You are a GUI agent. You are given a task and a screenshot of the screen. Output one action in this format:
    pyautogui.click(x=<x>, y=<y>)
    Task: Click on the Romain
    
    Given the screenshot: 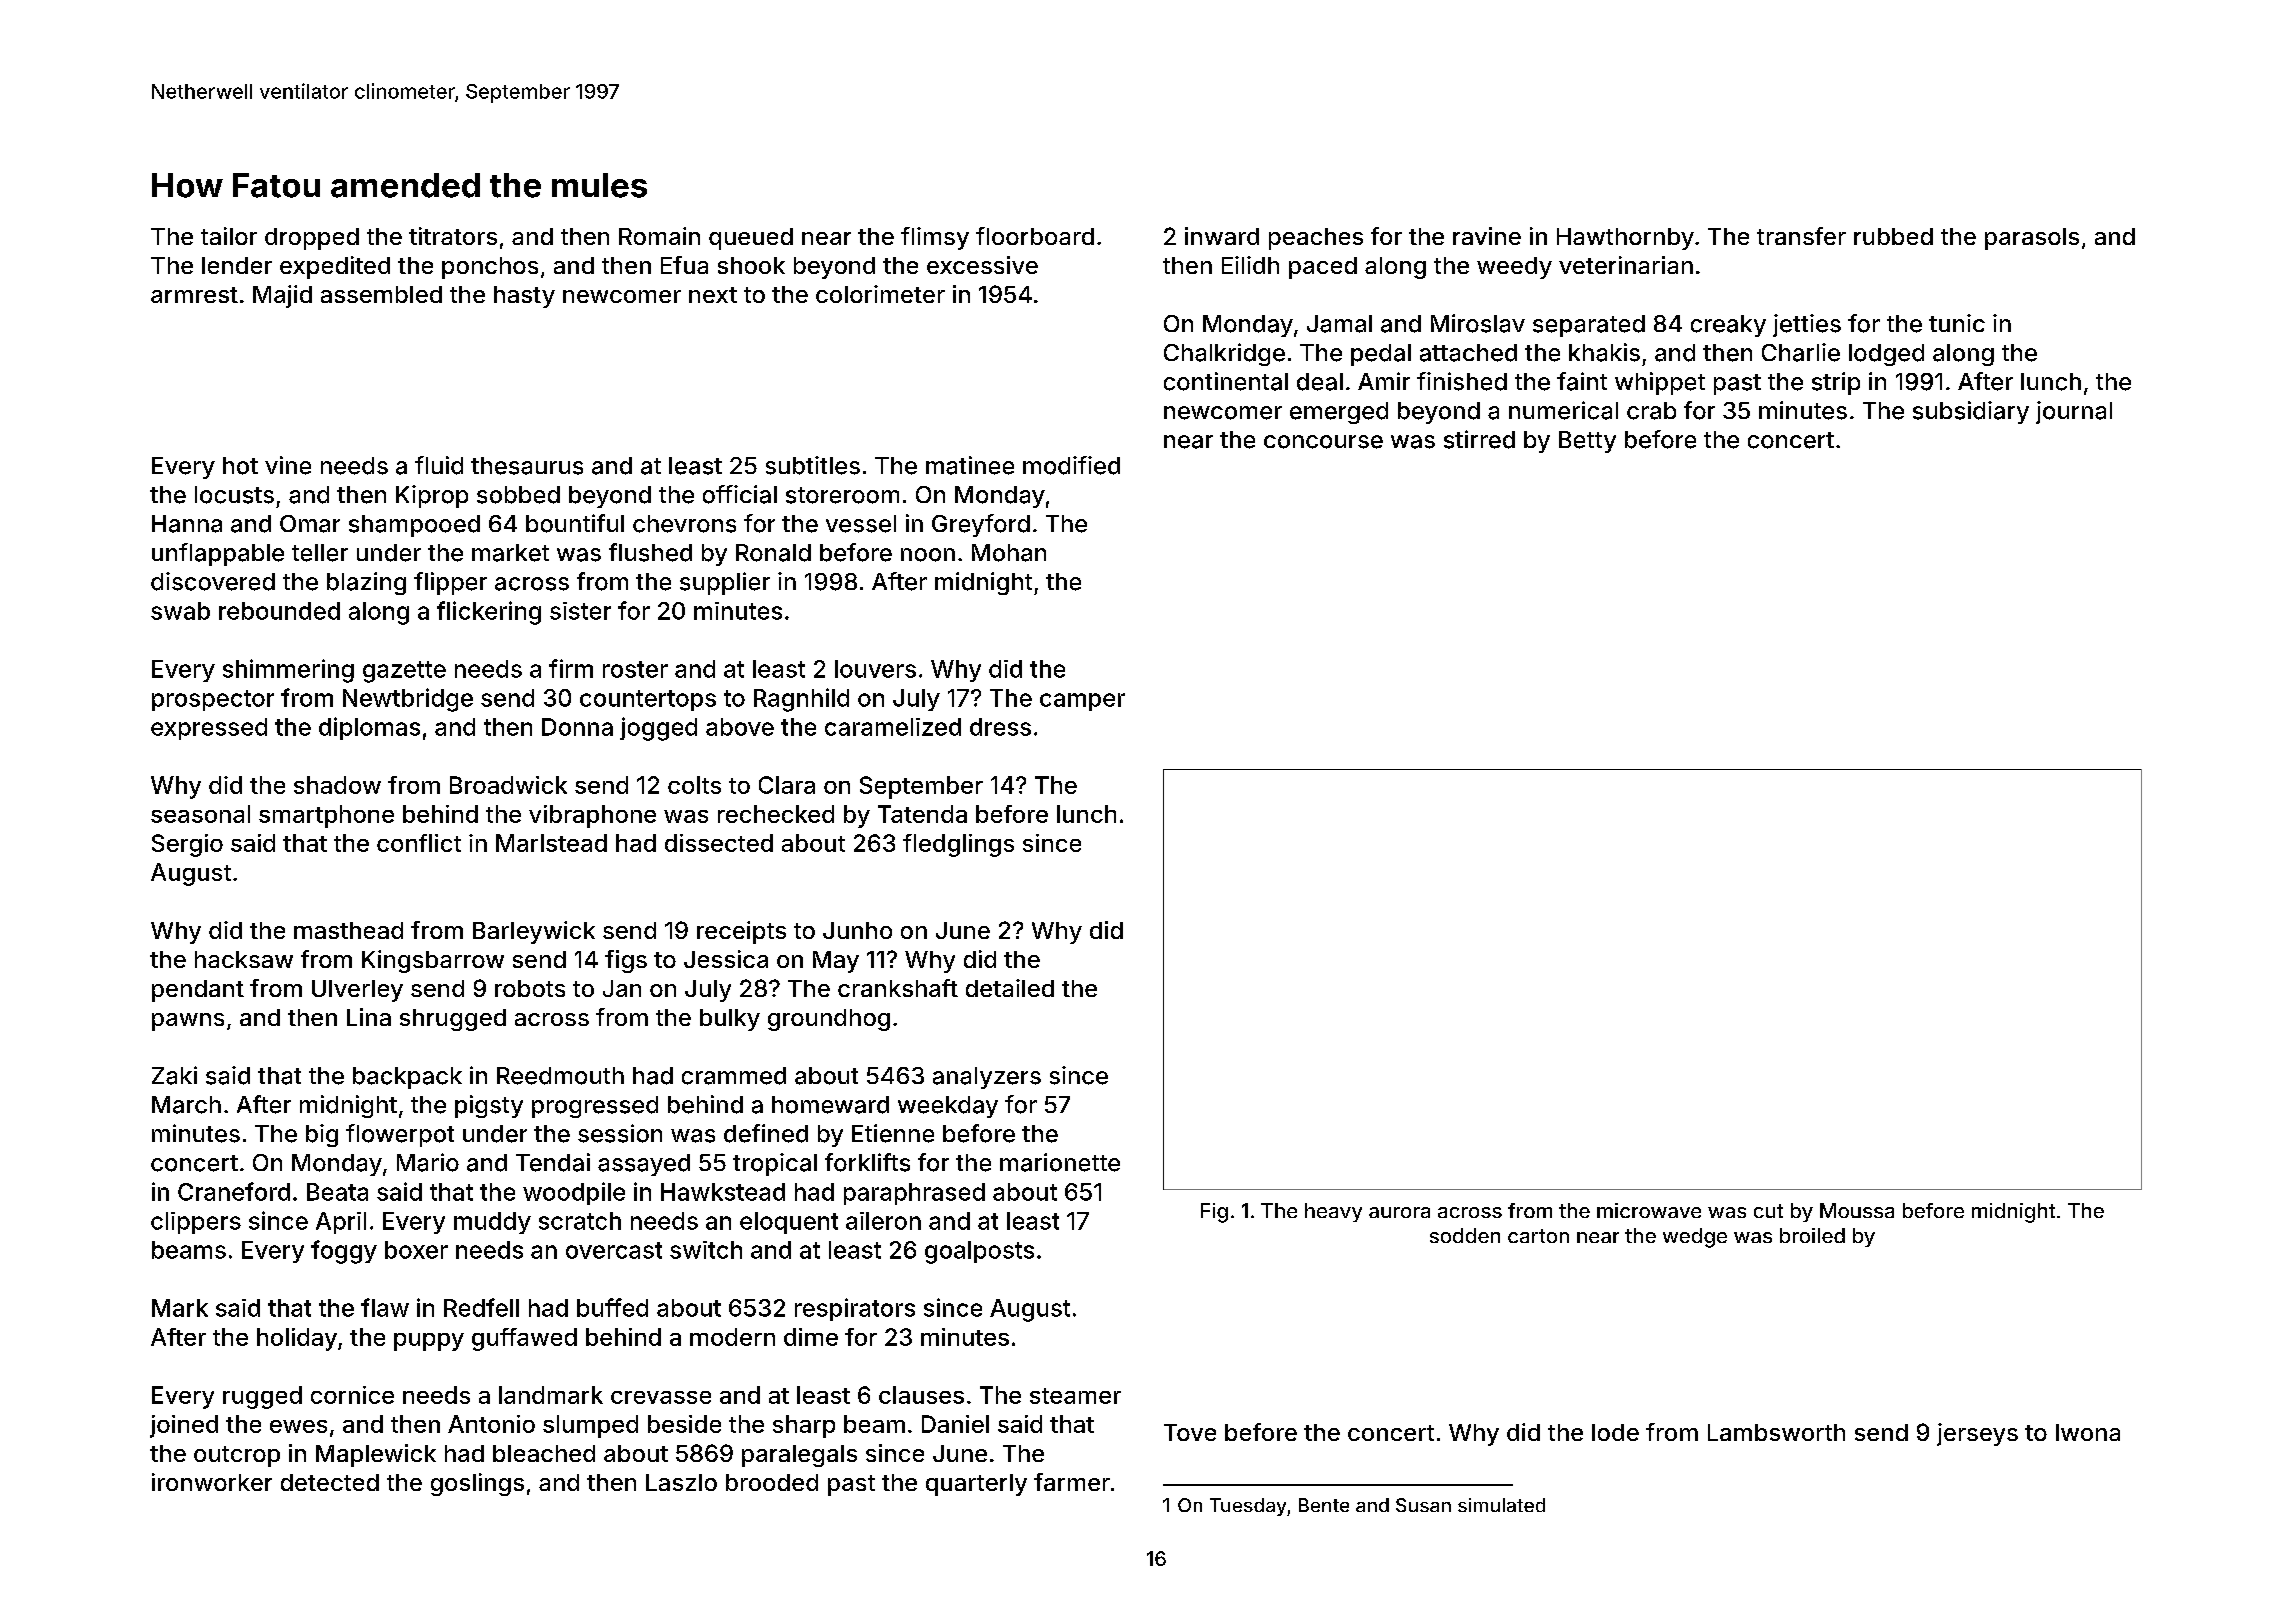 What is the action you would take?
    pyautogui.click(x=659, y=236)
